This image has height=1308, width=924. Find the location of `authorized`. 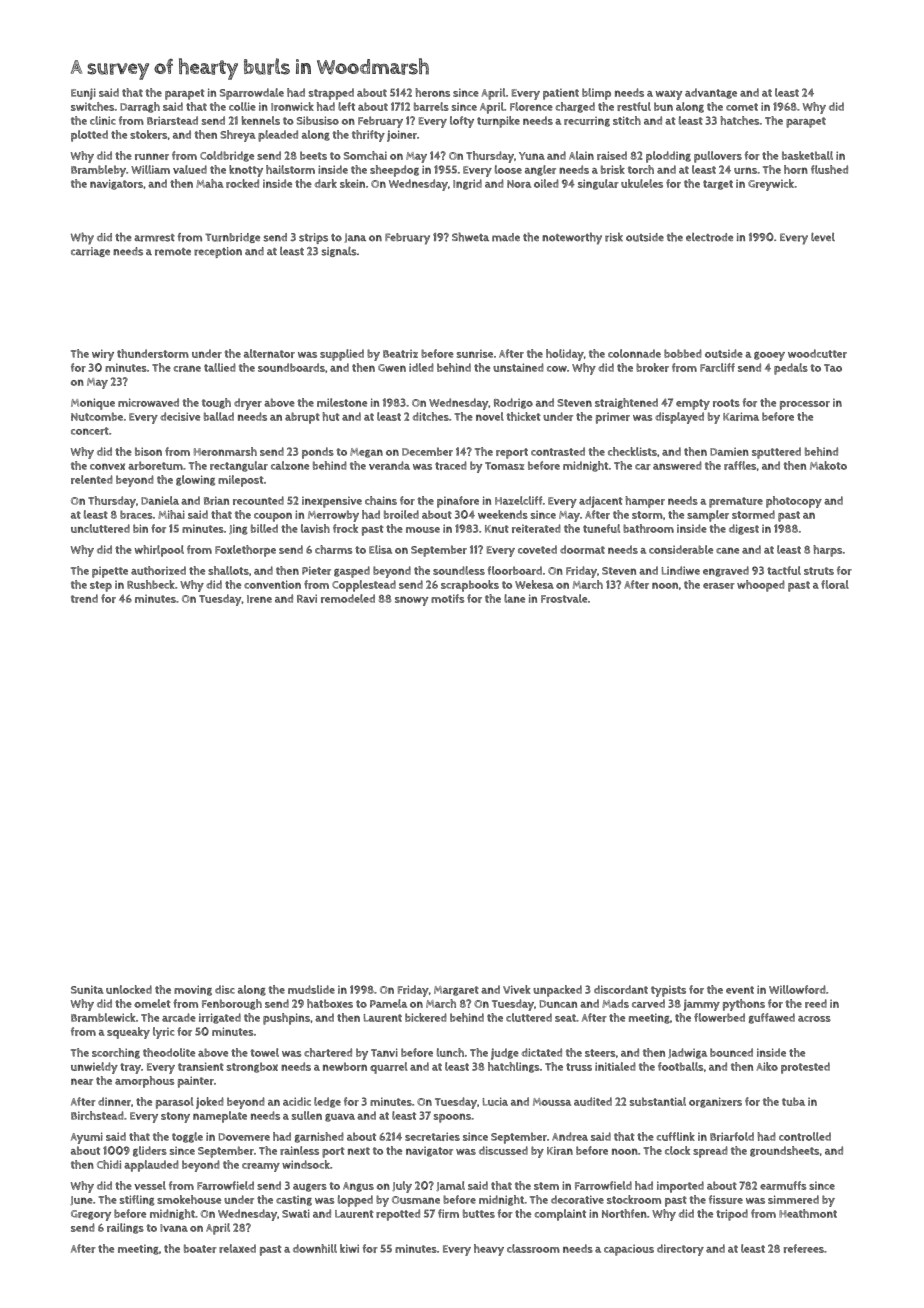

authorized is located at coordinates (158, 570).
